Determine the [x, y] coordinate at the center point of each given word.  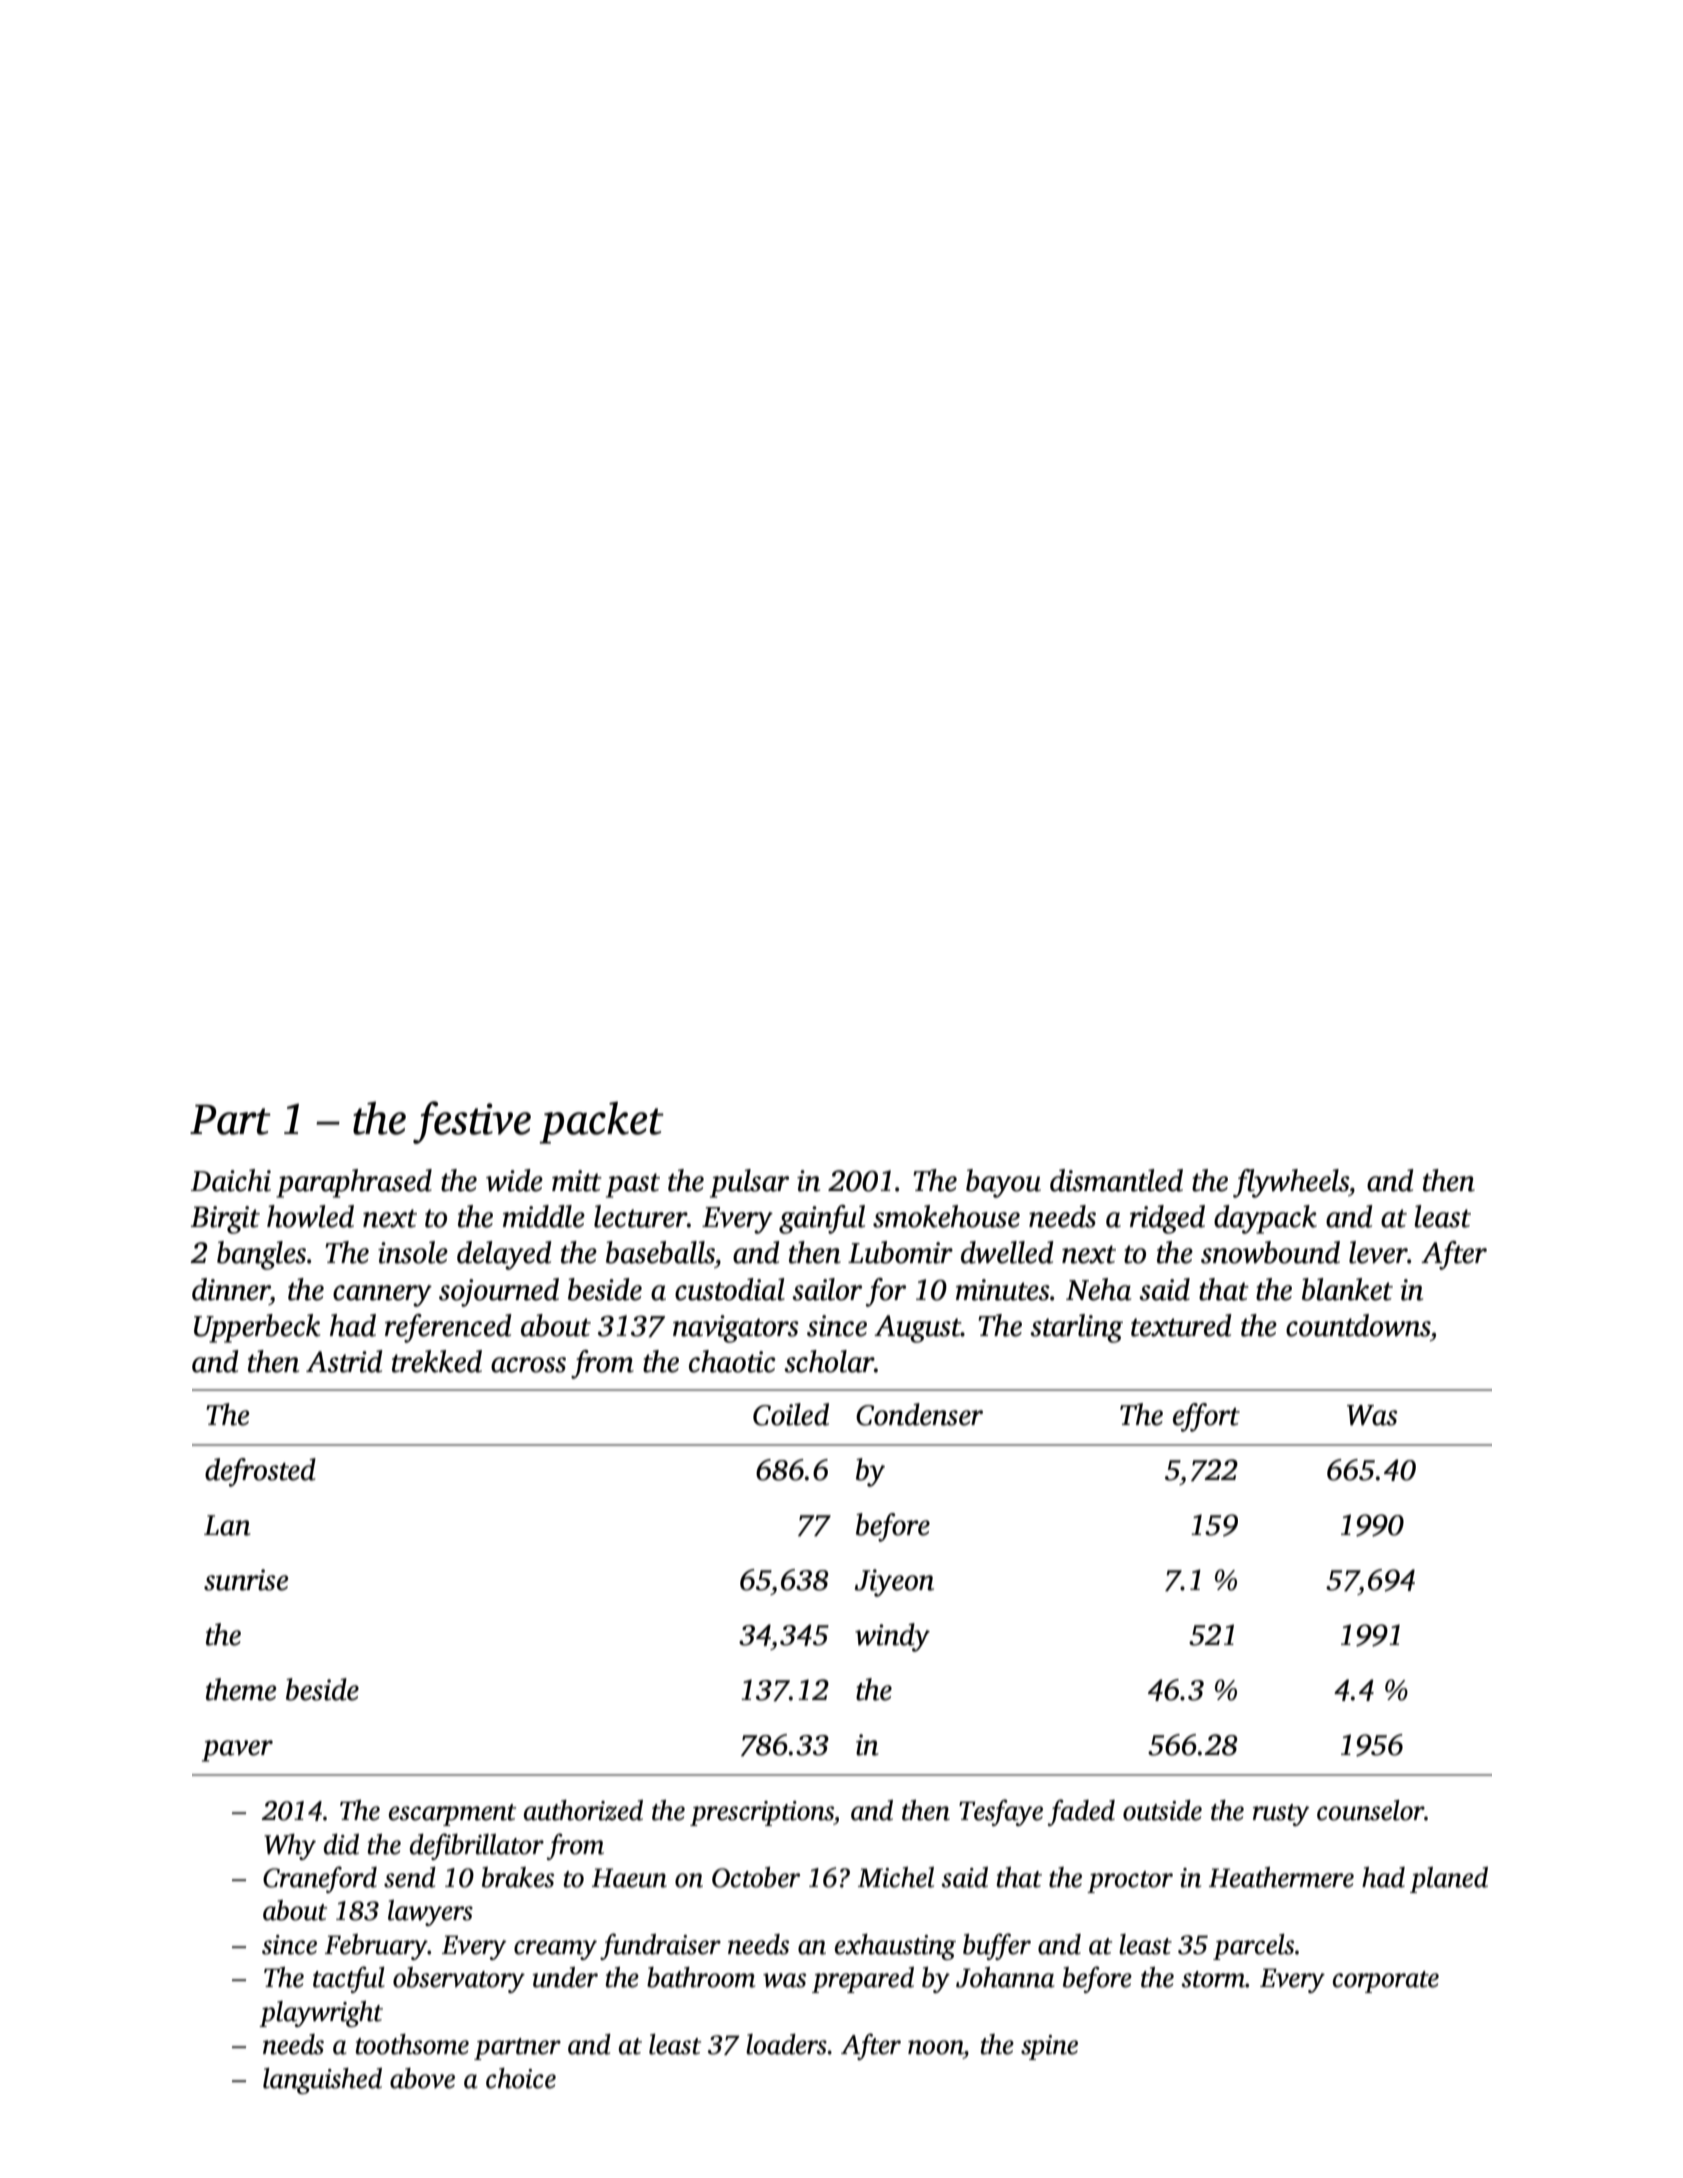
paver [237, 1751]
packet [601, 1122]
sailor [827, 1289]
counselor [1370, 1810]
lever [1378, 1252]
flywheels [1291, 1183]
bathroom [701, 1977]
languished [322, 2081]
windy [892, 1637]
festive [472, 1122]
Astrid [344, 1361]
